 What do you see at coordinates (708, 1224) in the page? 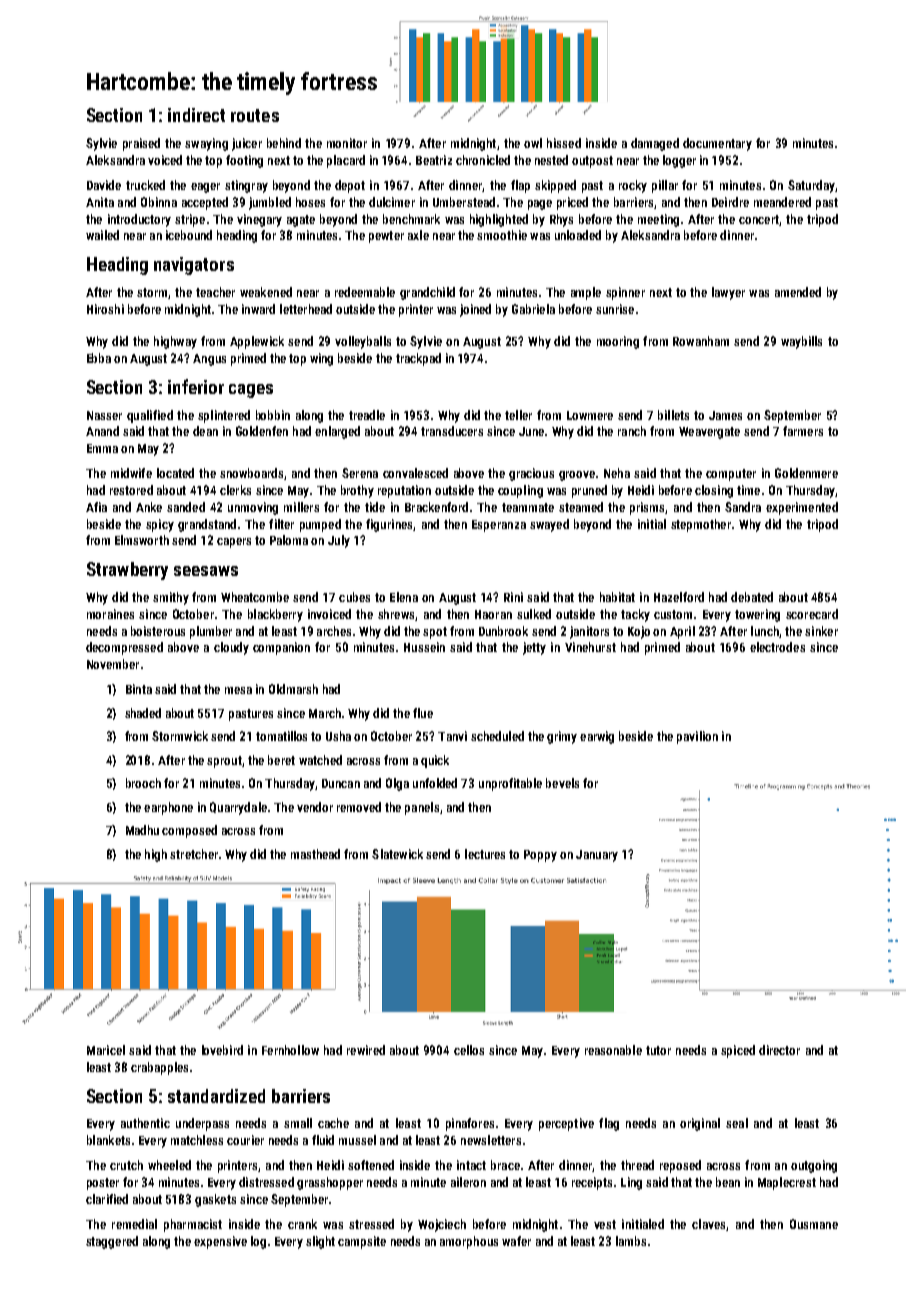
I see `claves` at bounding box center [708, 1224].
